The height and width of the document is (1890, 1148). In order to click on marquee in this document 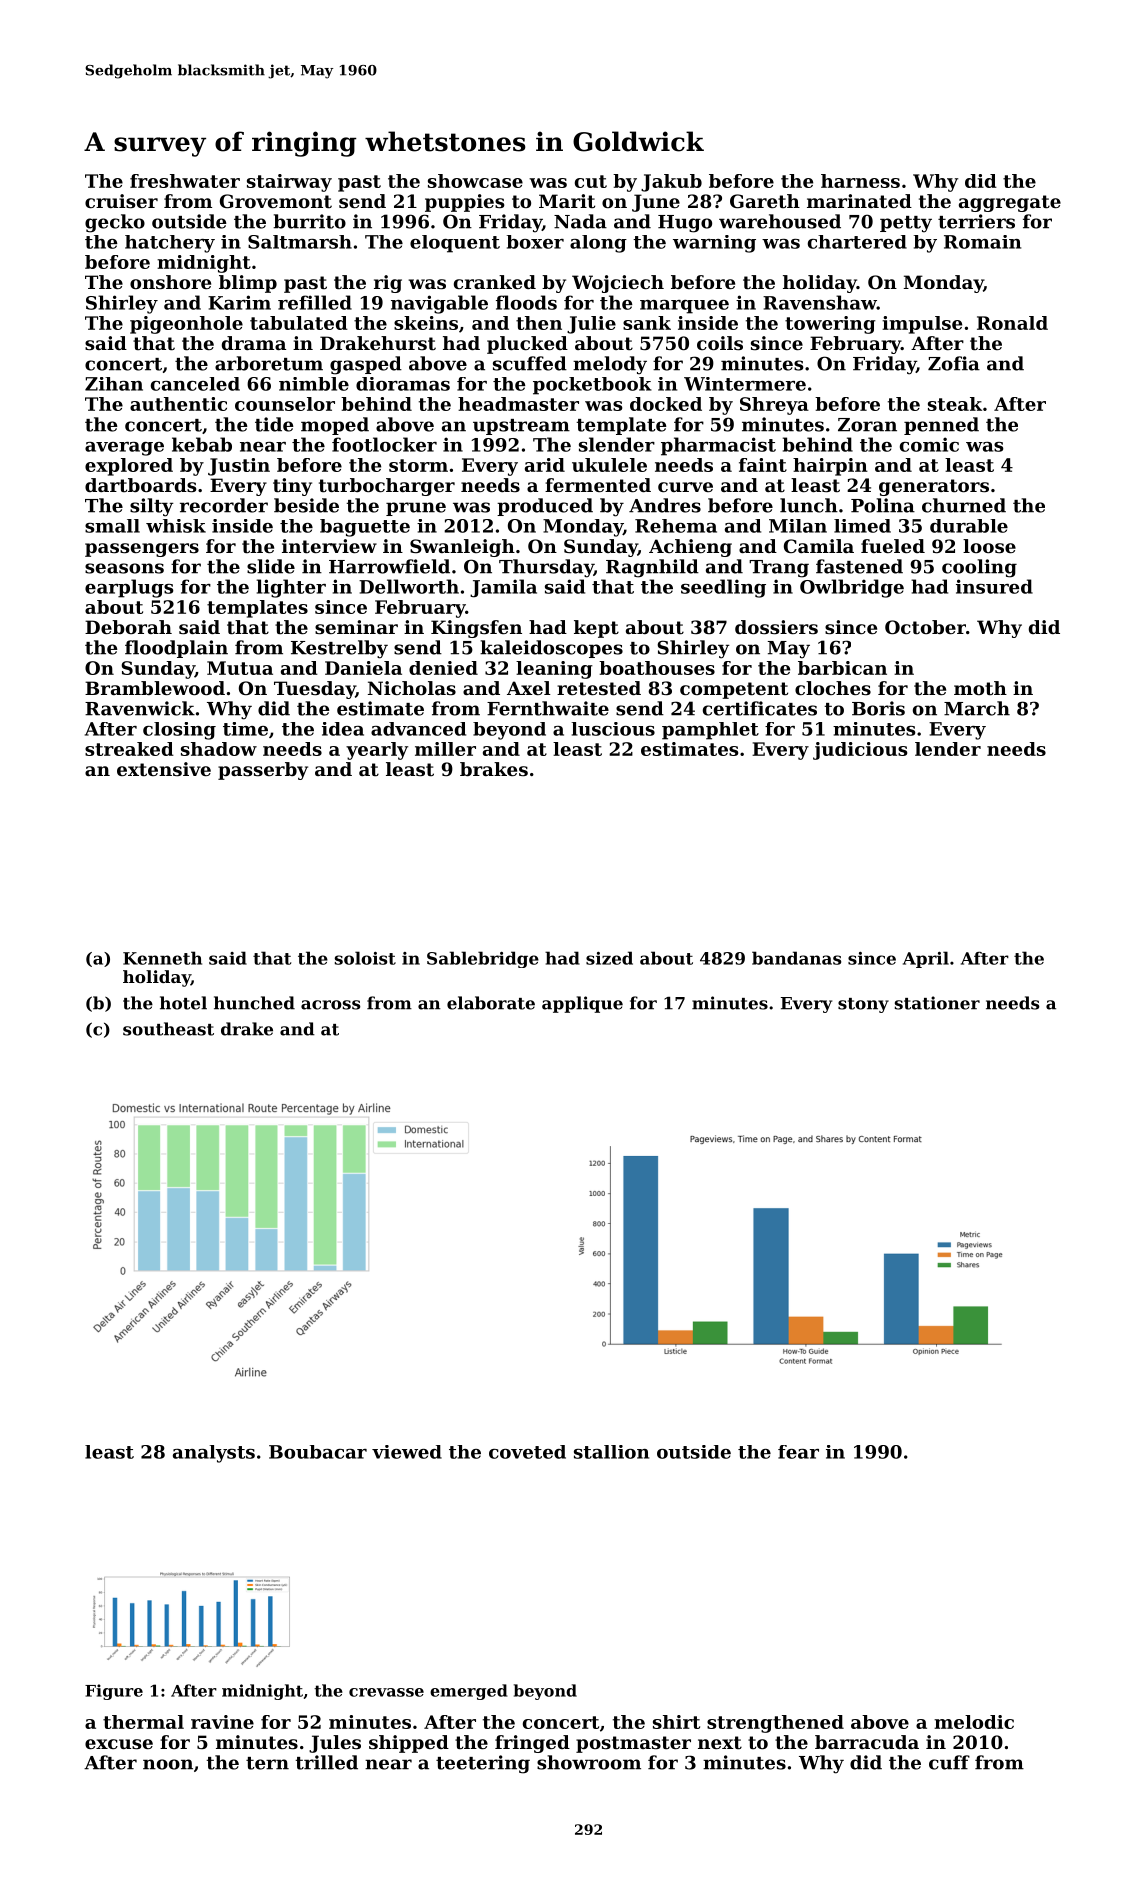, I will do `click(684, 307)`.
